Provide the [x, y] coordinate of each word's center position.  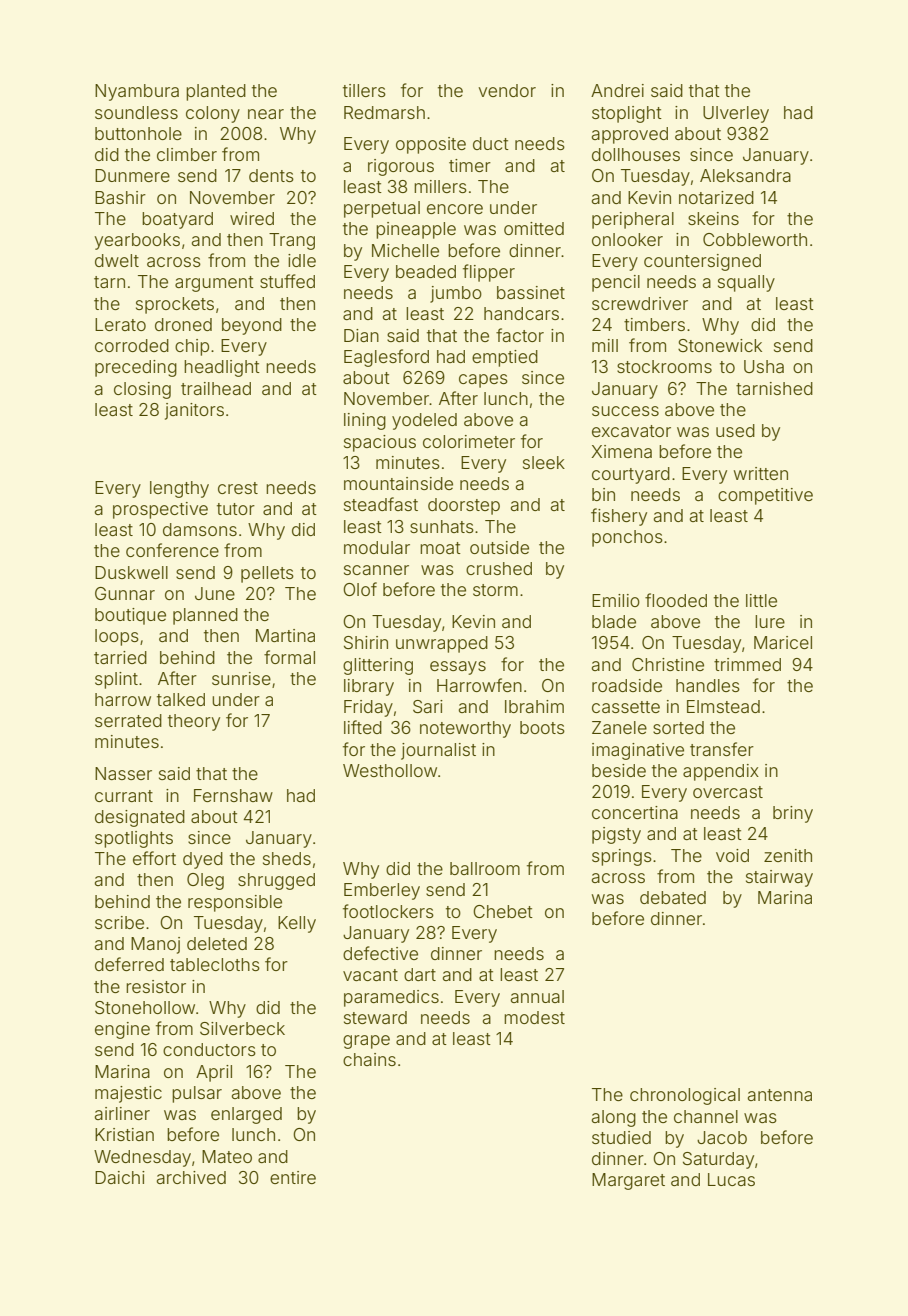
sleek [544, 462]
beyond [252, 326]
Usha [764, 366]
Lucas [731, 1179]
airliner [122, 1113]
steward [375, 1017]
